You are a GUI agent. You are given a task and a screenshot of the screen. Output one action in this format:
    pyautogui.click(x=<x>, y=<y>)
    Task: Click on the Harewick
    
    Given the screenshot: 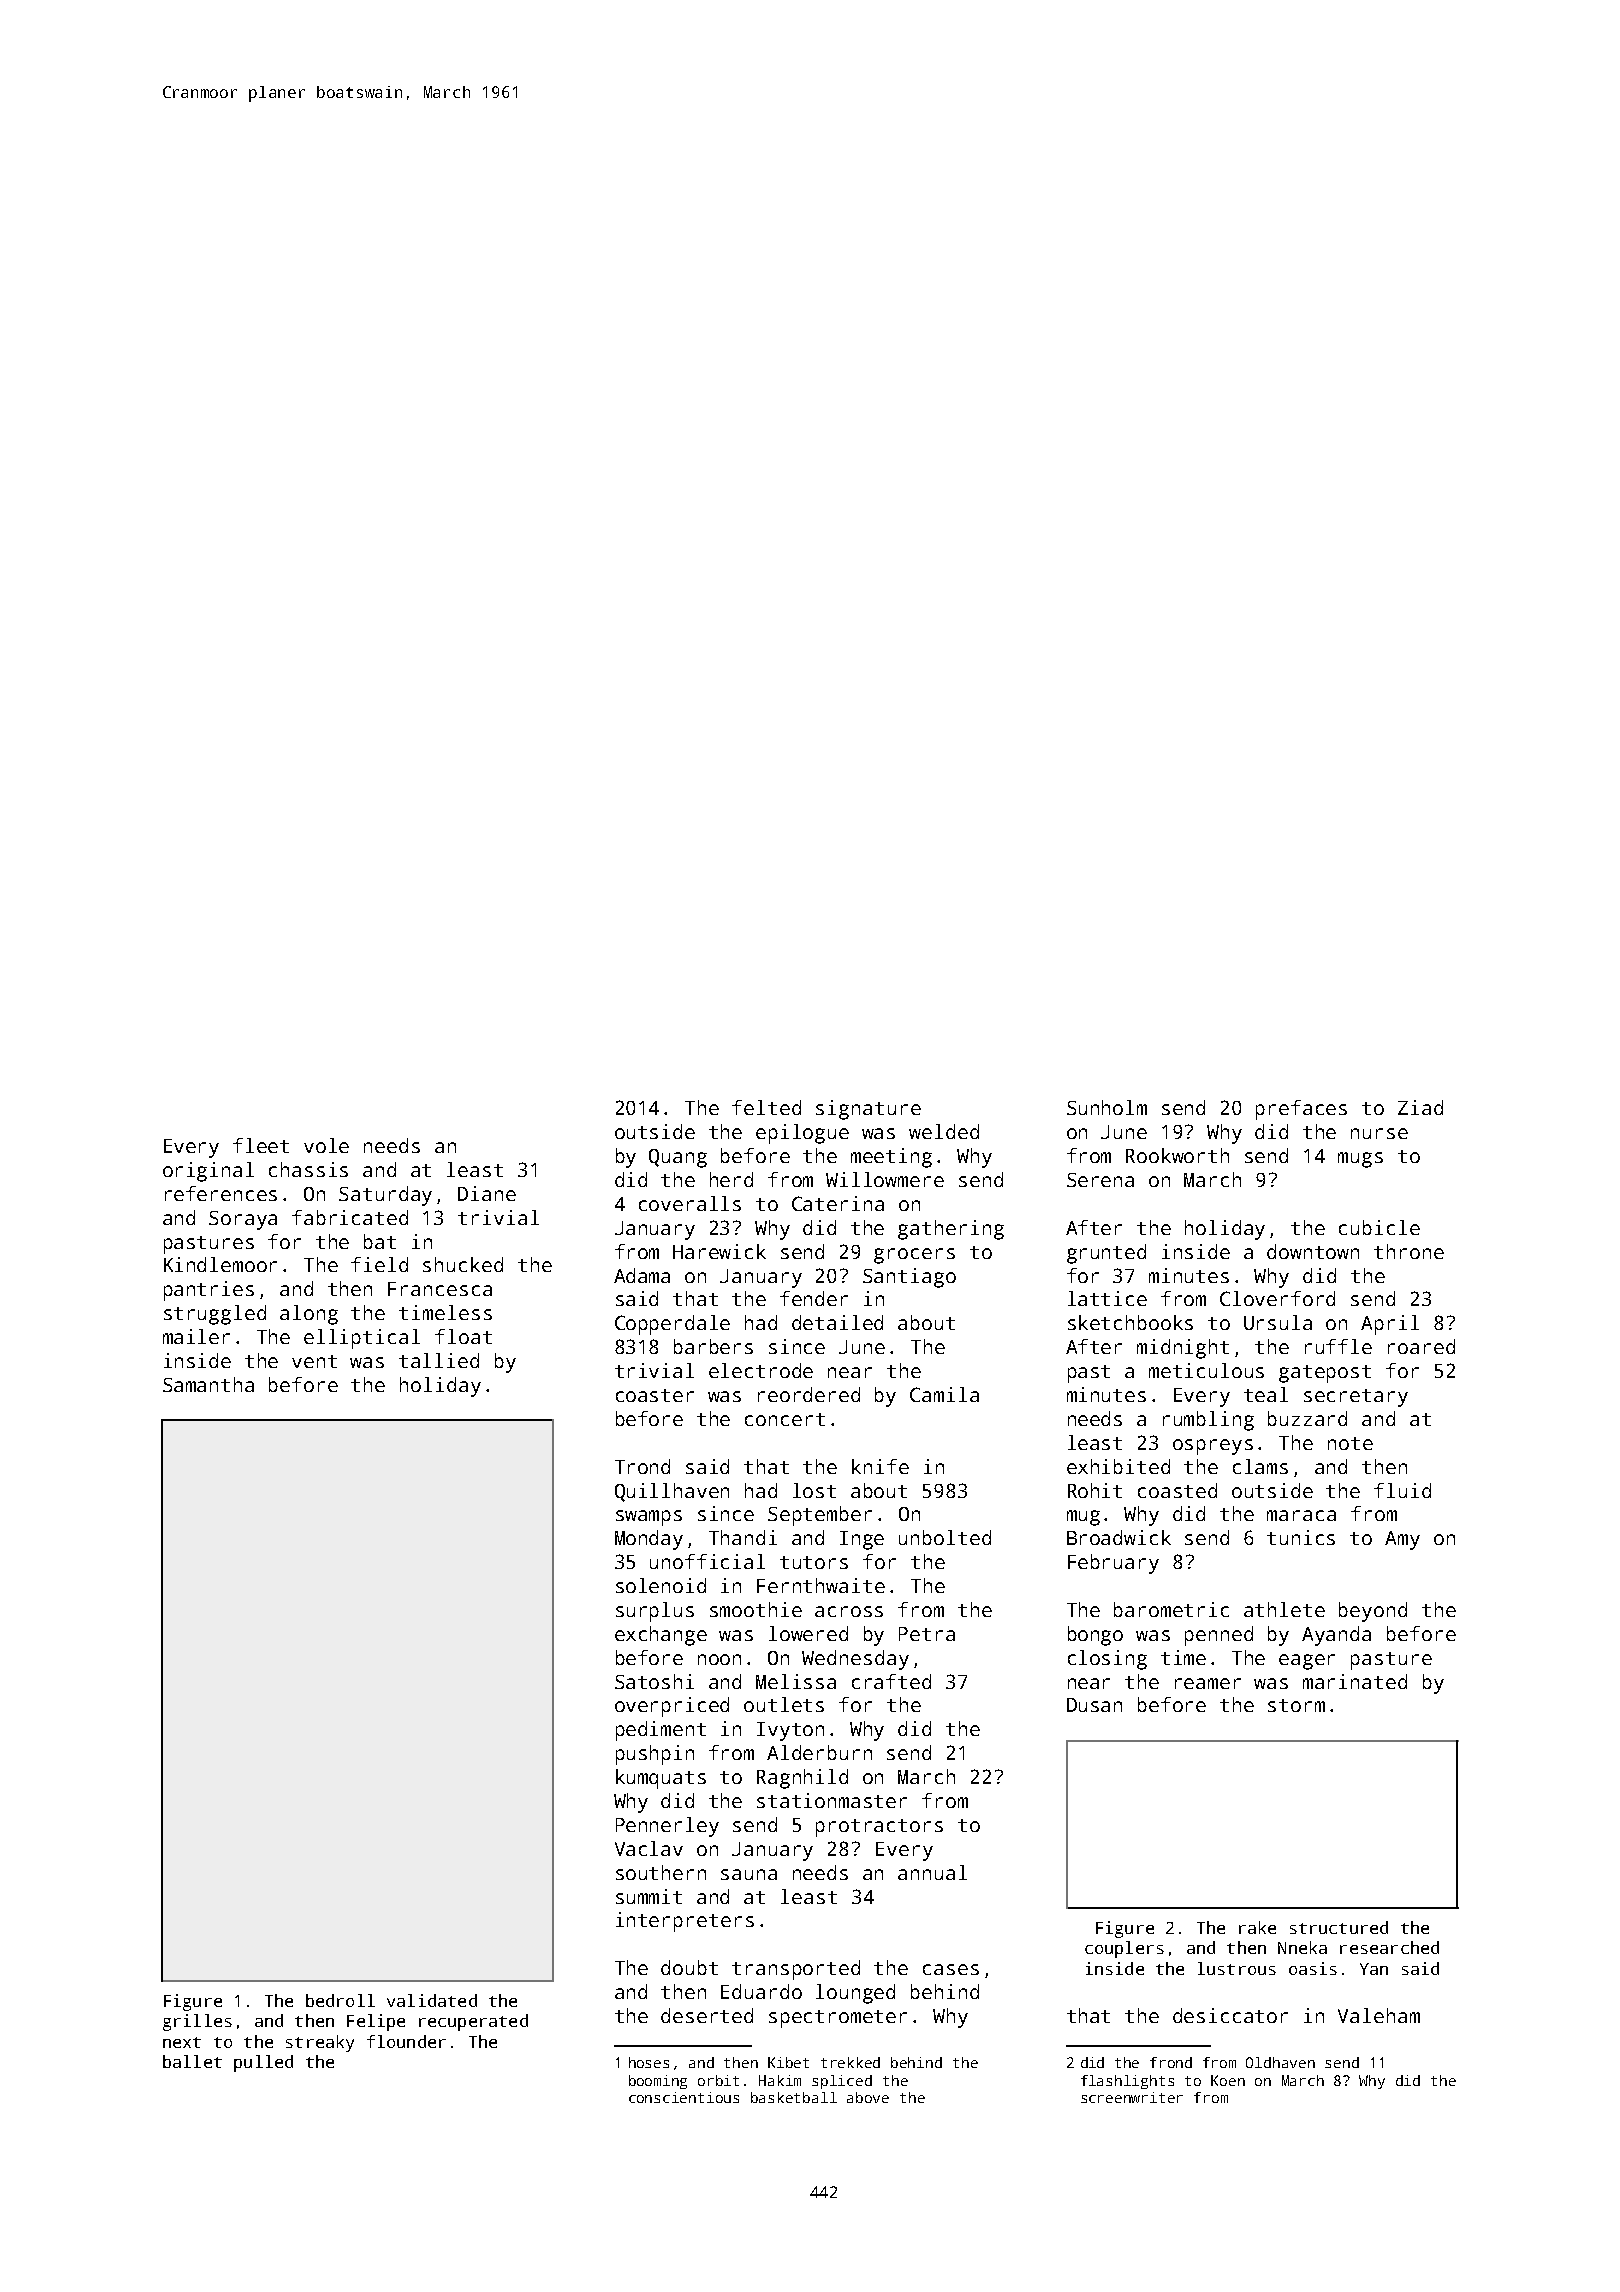 What is the action you would take?
    pyautogui.click(x=719, y=1251)
